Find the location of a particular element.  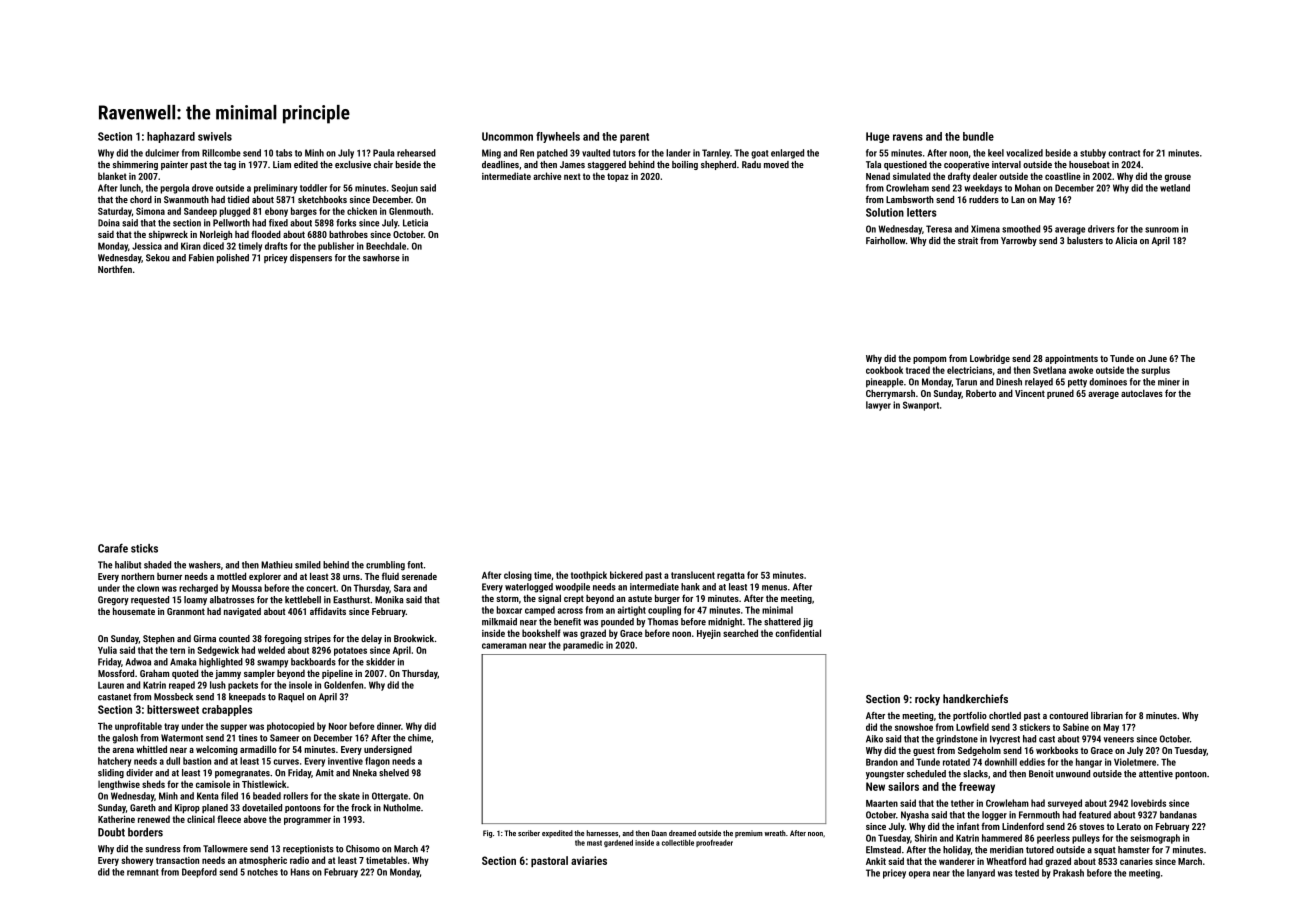

Solution is located at coordinates (885, 212).
